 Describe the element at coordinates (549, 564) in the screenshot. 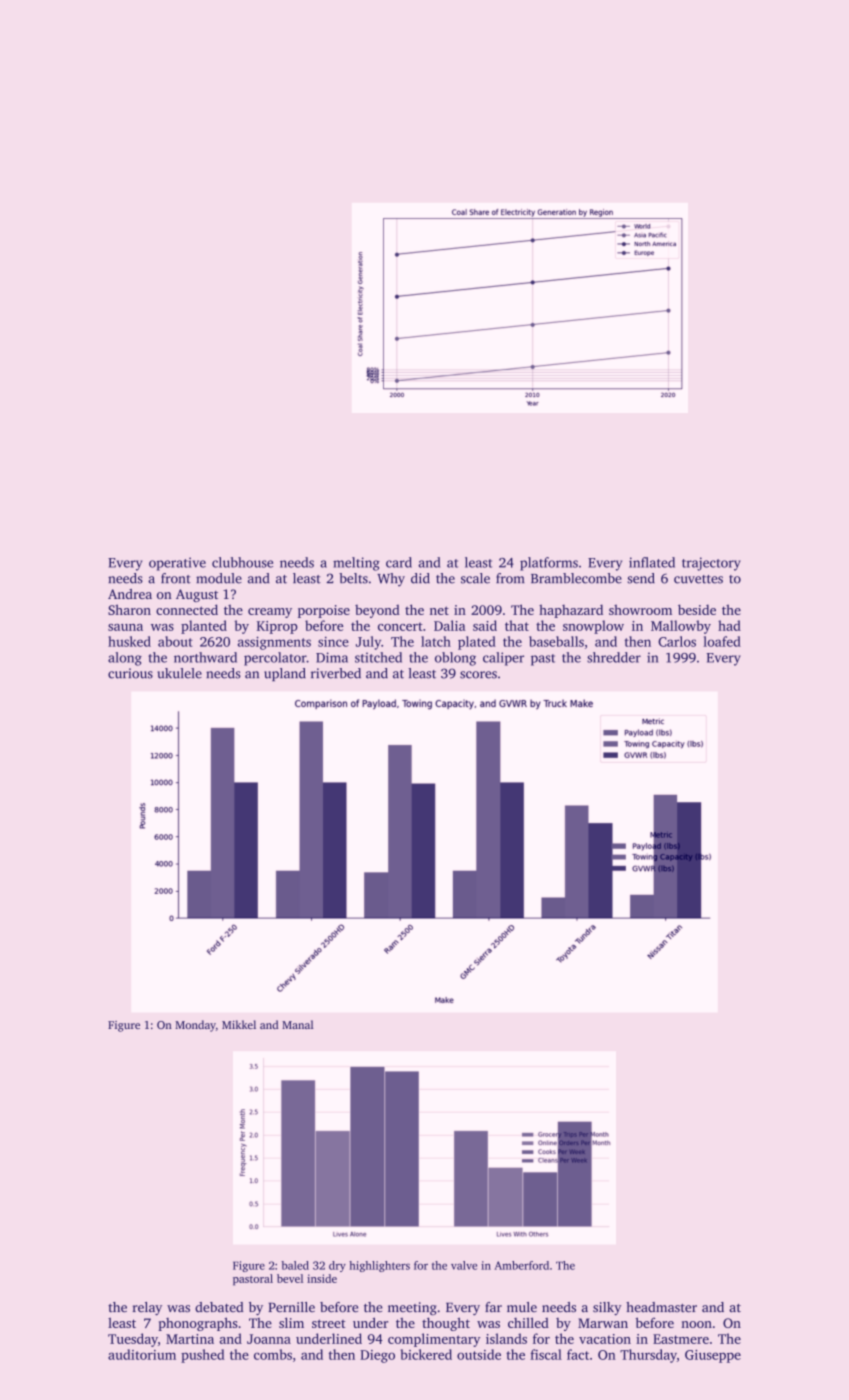

I see `platforms` at that location.
